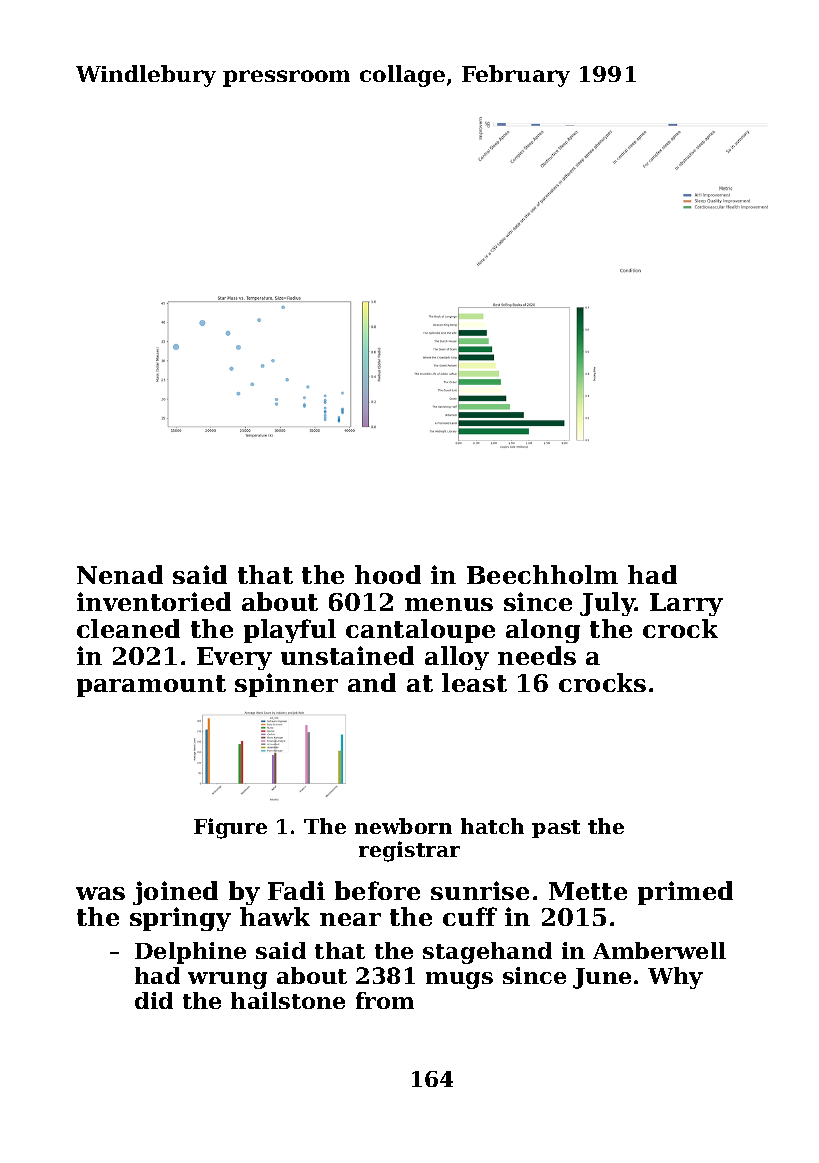 This document has height=1163, width=819. What do you see at coordinates (286, 685) in the document?
I see `spinner` at bounding box center [286, 685].
